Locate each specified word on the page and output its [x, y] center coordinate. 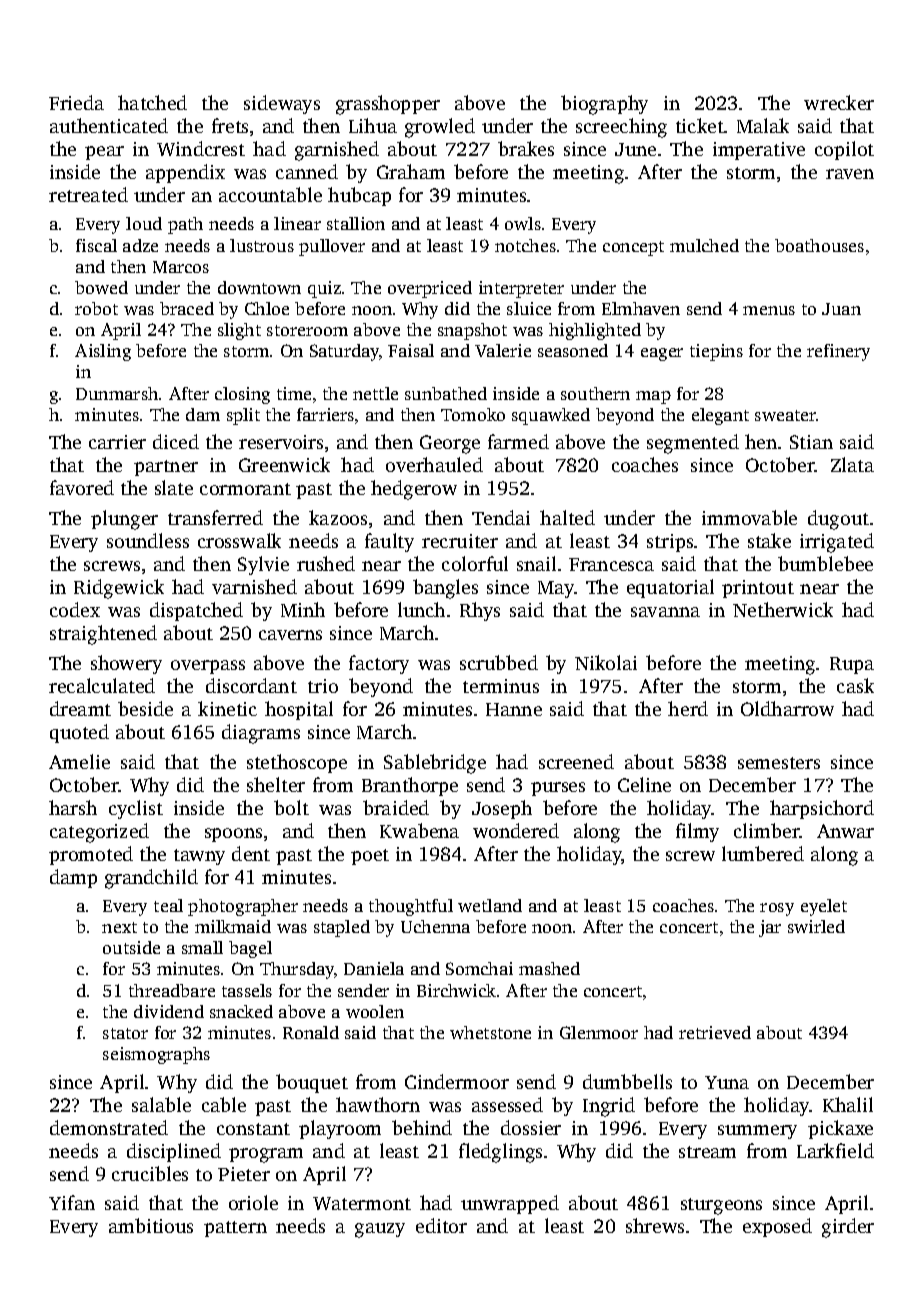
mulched [704, 245]
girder [848, 1228]
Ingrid [609, 1107]
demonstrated [109, 1127]
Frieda [76, 102]
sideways [282, 104]
